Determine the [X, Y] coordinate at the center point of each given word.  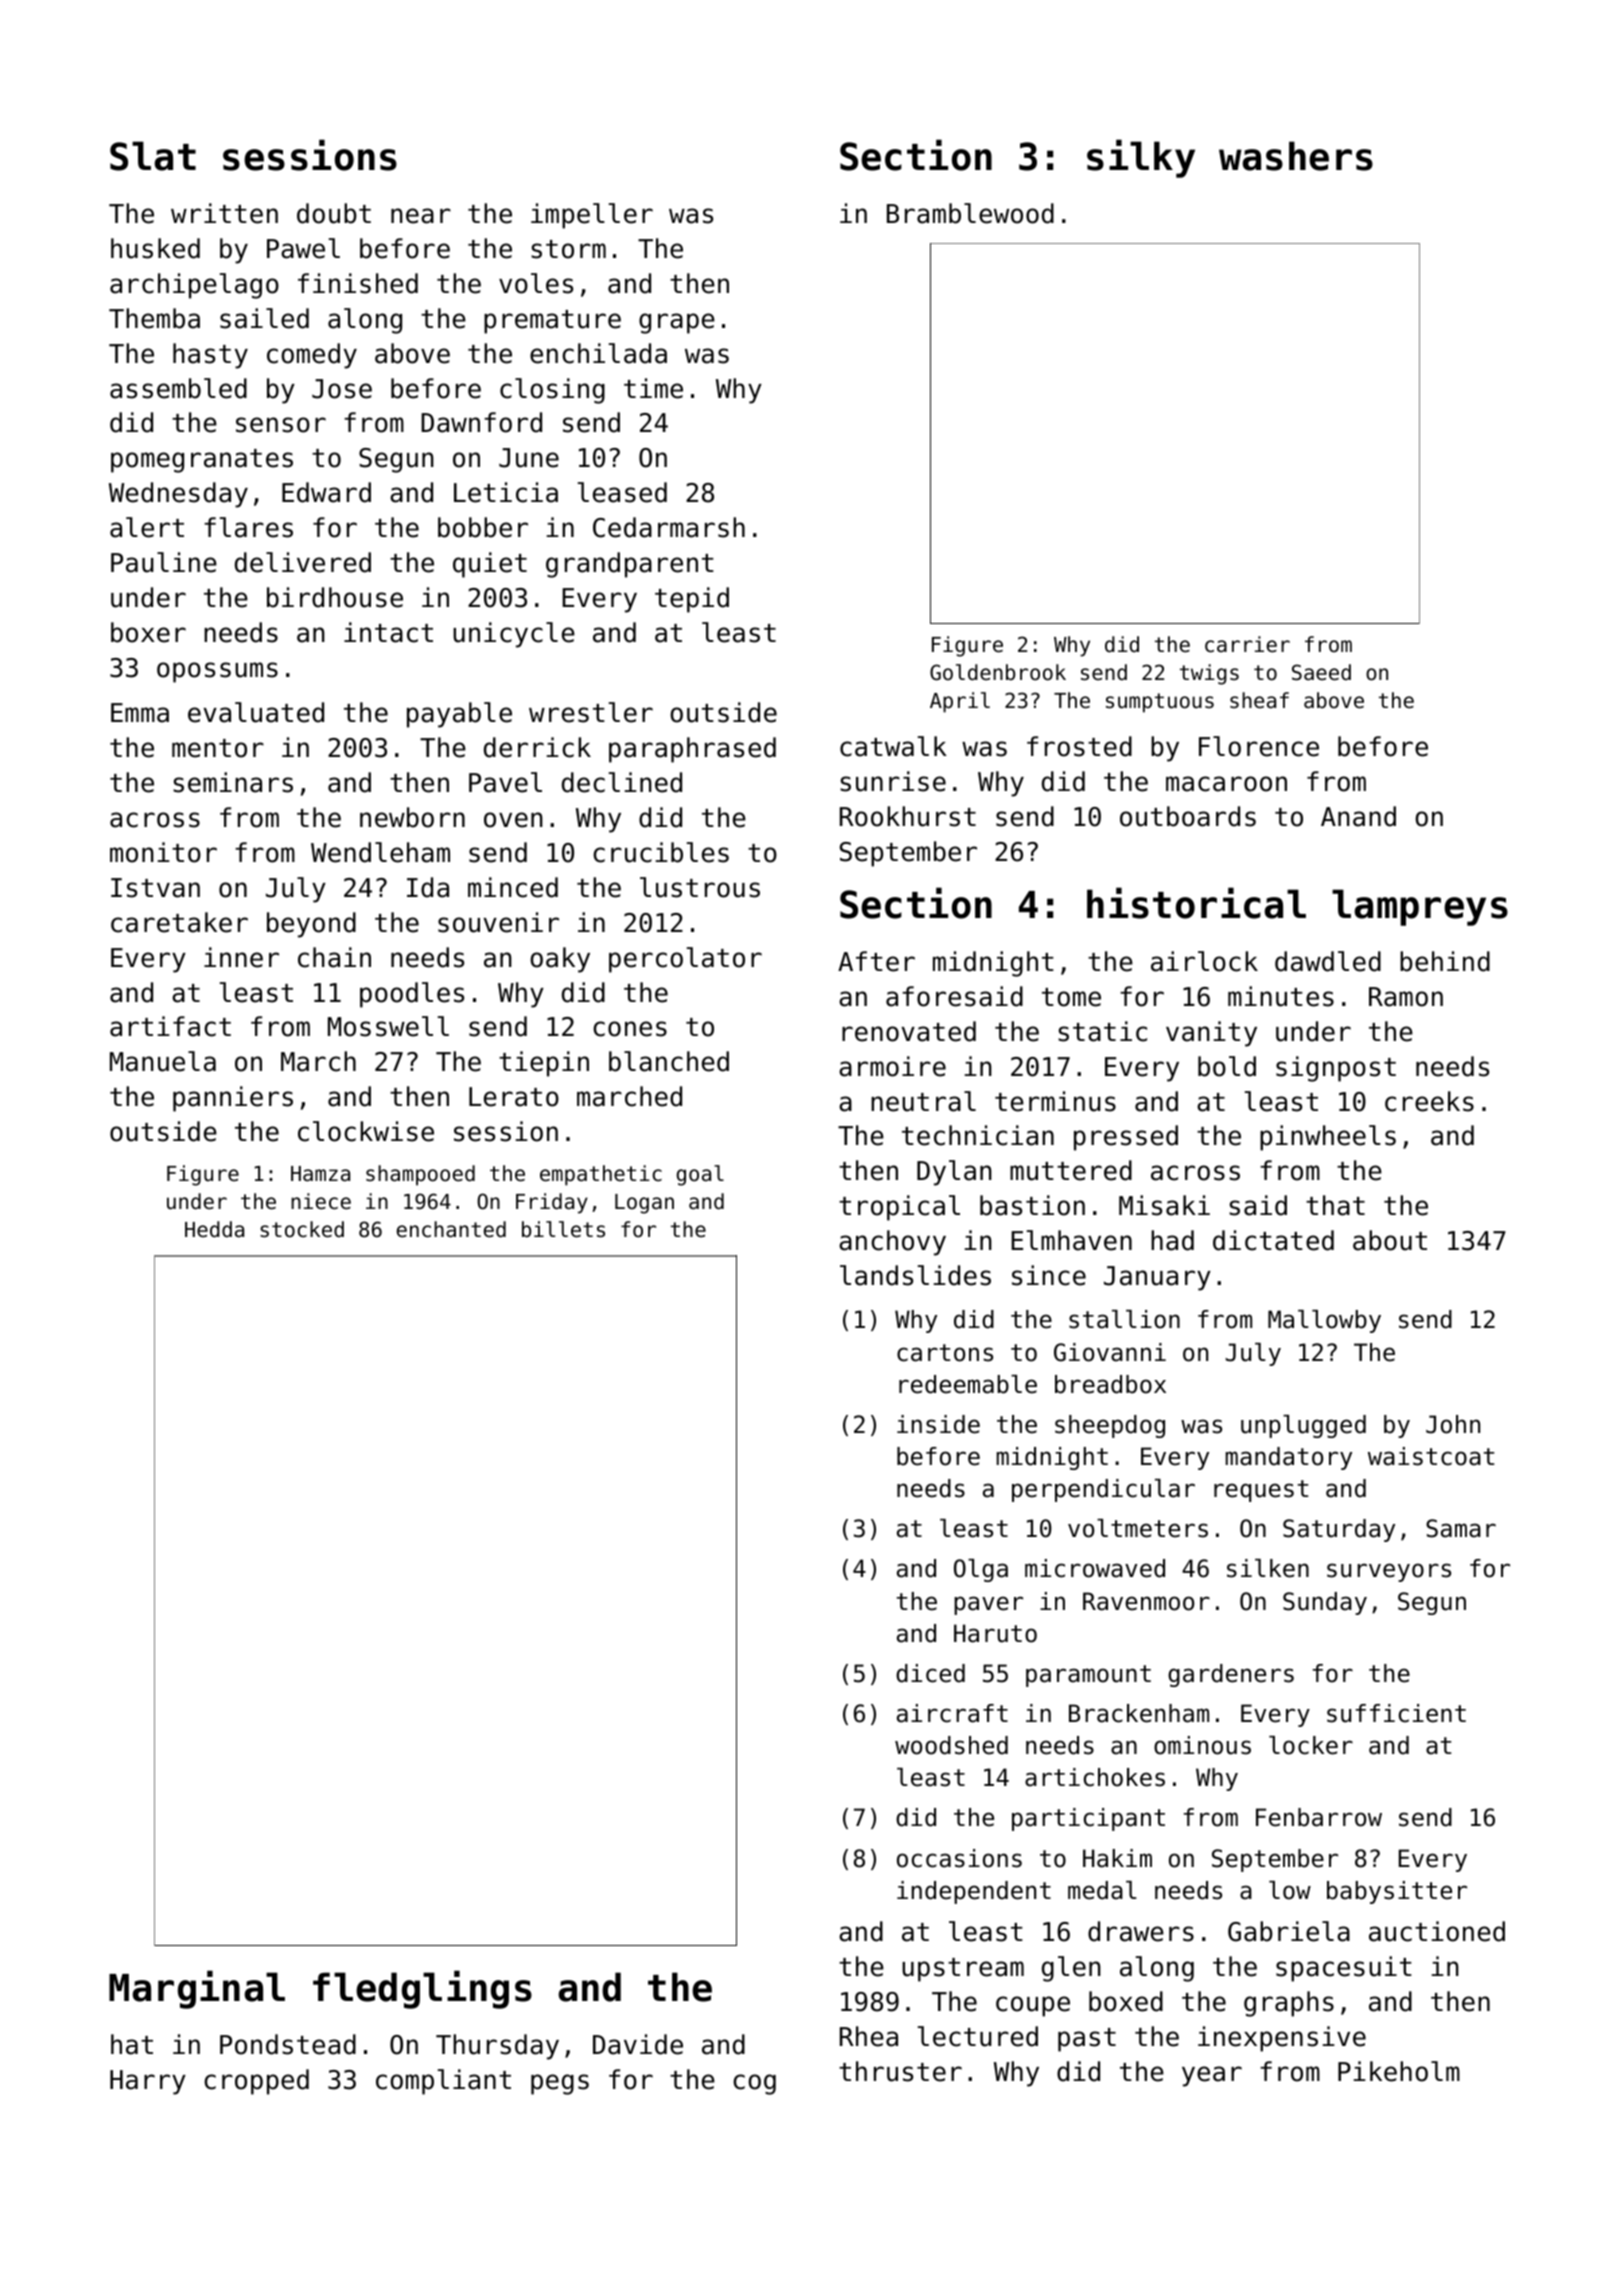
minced [513, 887]
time [653, 388]
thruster [900, 2071]
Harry [148, 2082]
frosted [1079, 746]
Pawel [303, 248]
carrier [1247, 644]
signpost [1336, 1069]
